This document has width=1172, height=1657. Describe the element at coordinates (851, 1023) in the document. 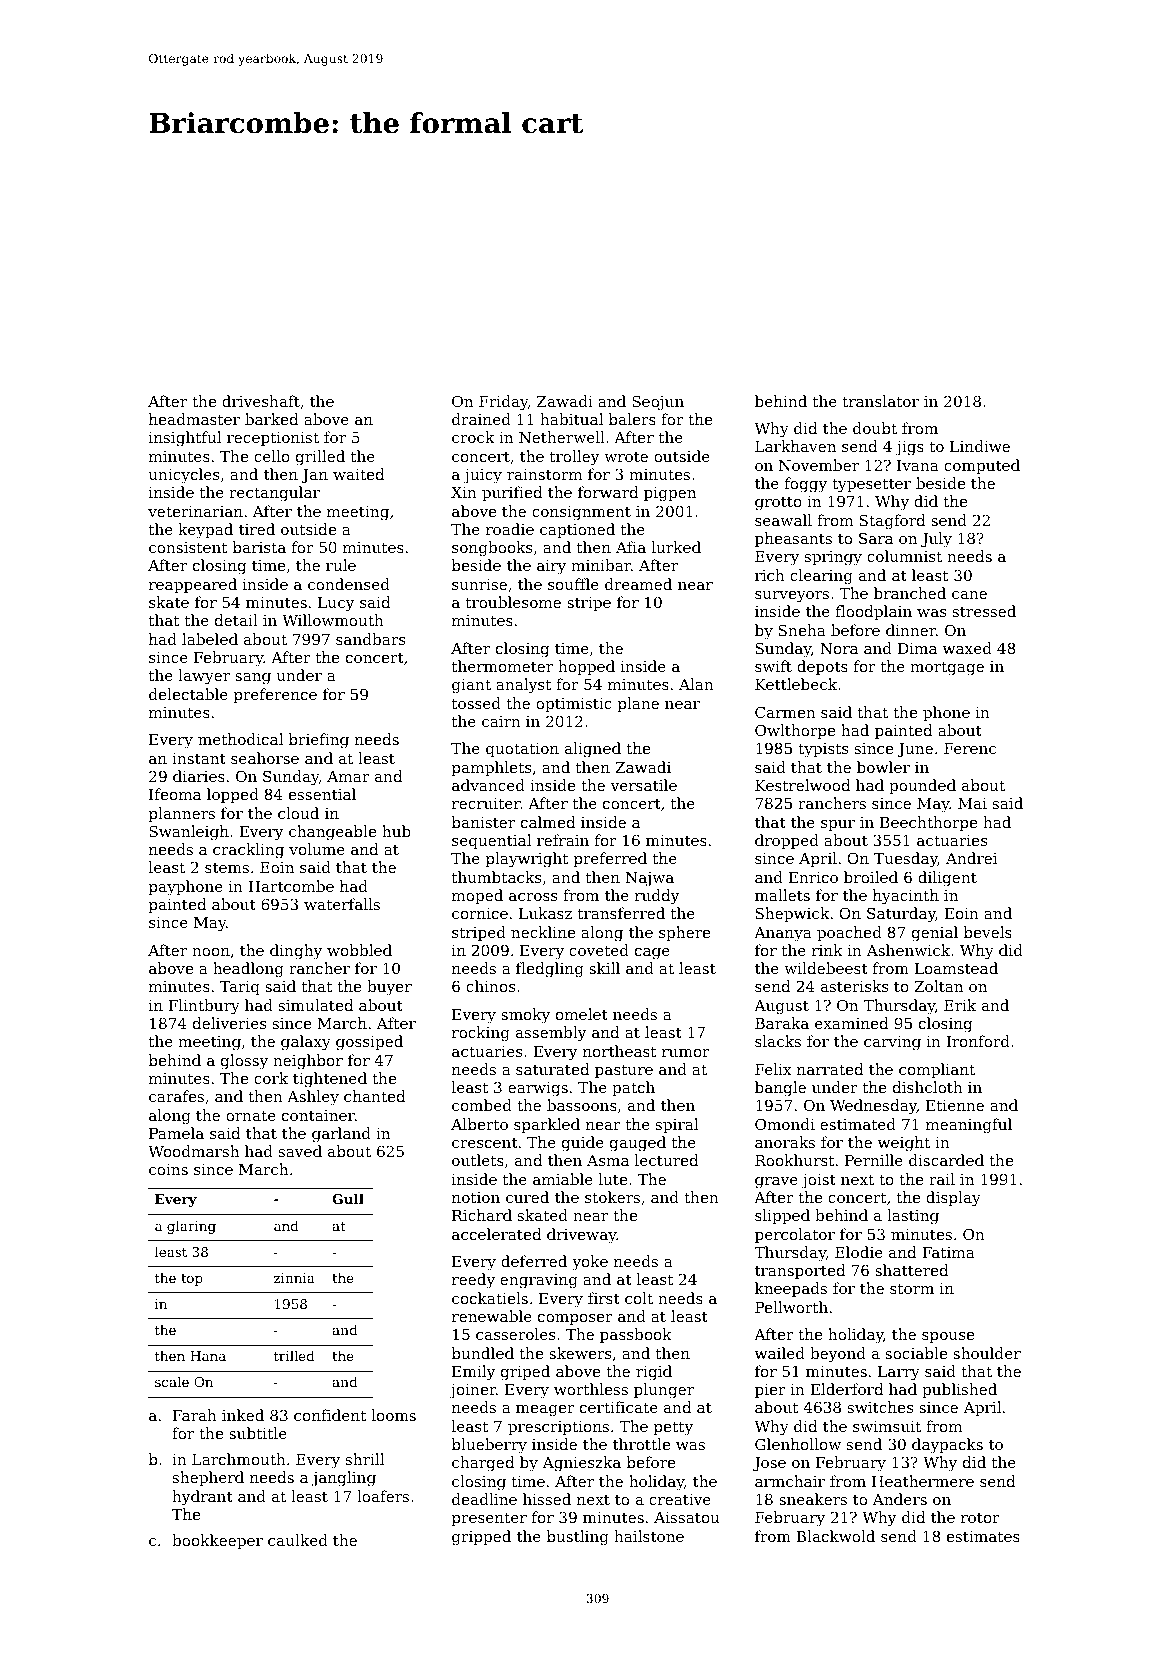

I see `examined` at that location.
